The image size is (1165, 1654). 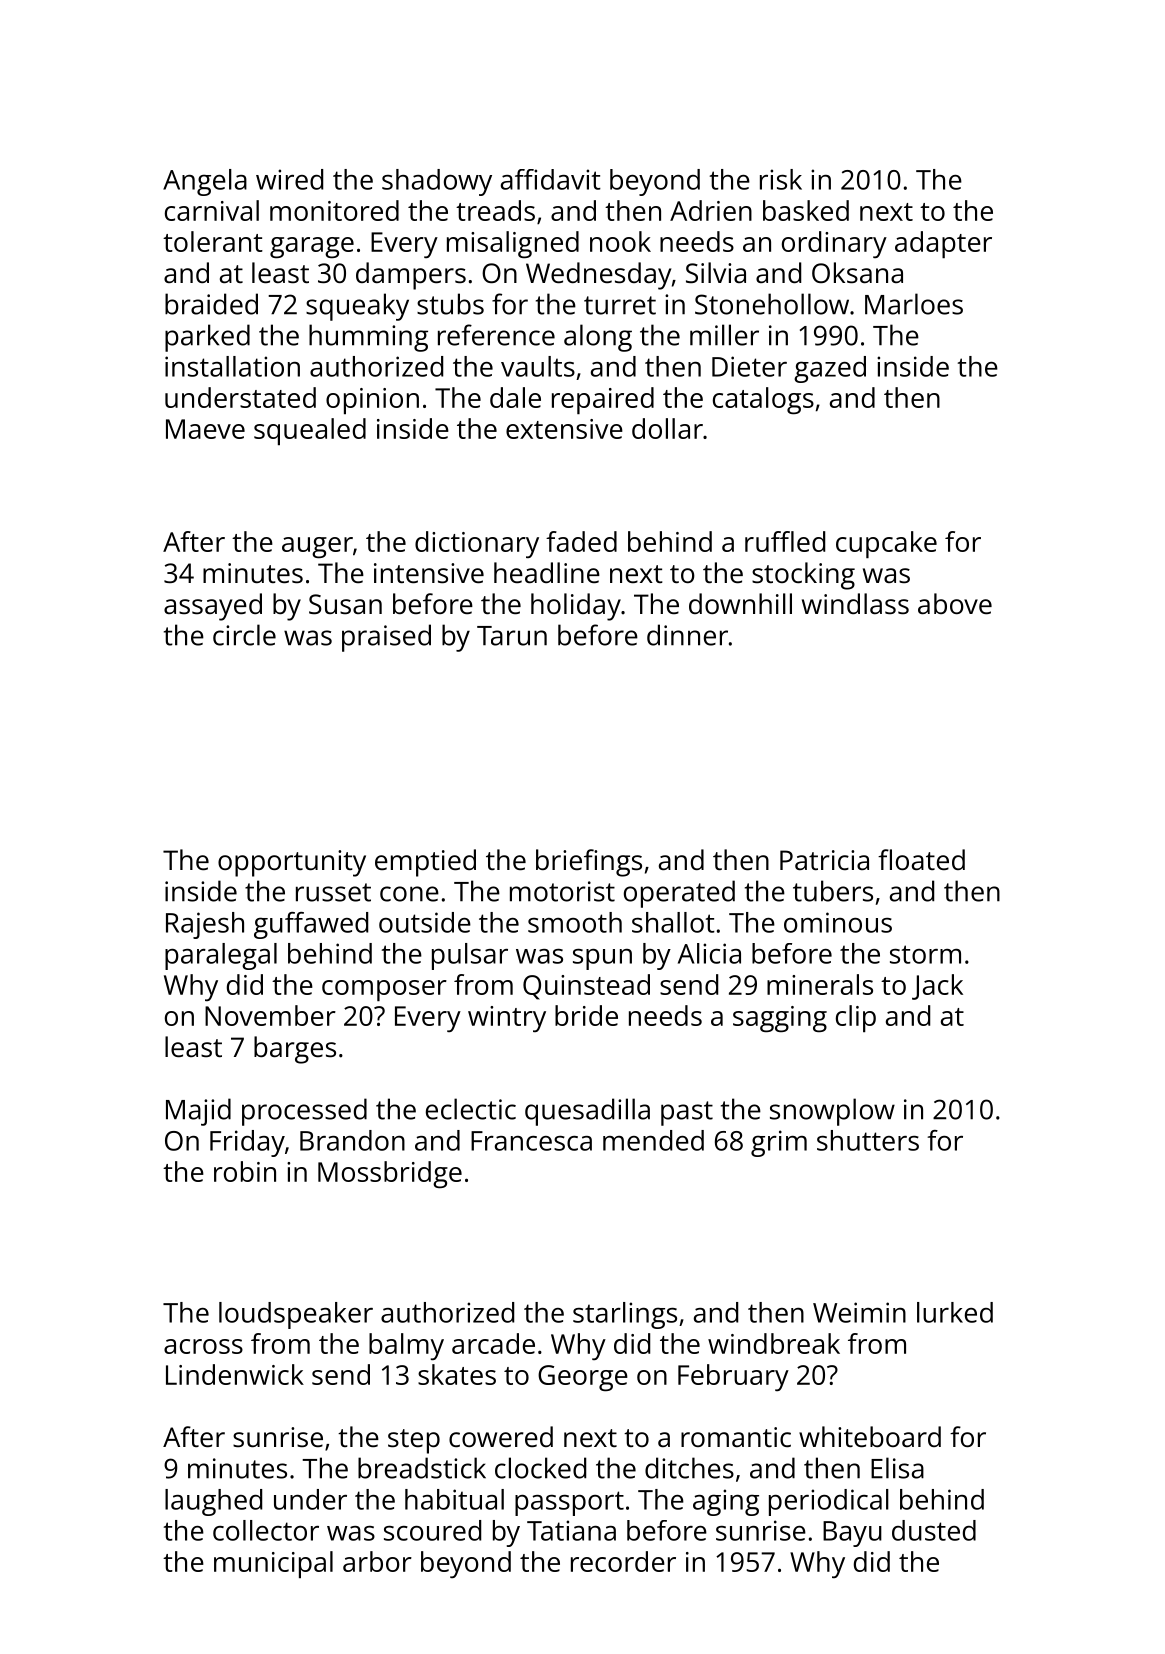 I want to click on opportunity, so click(x=292, y=863).
